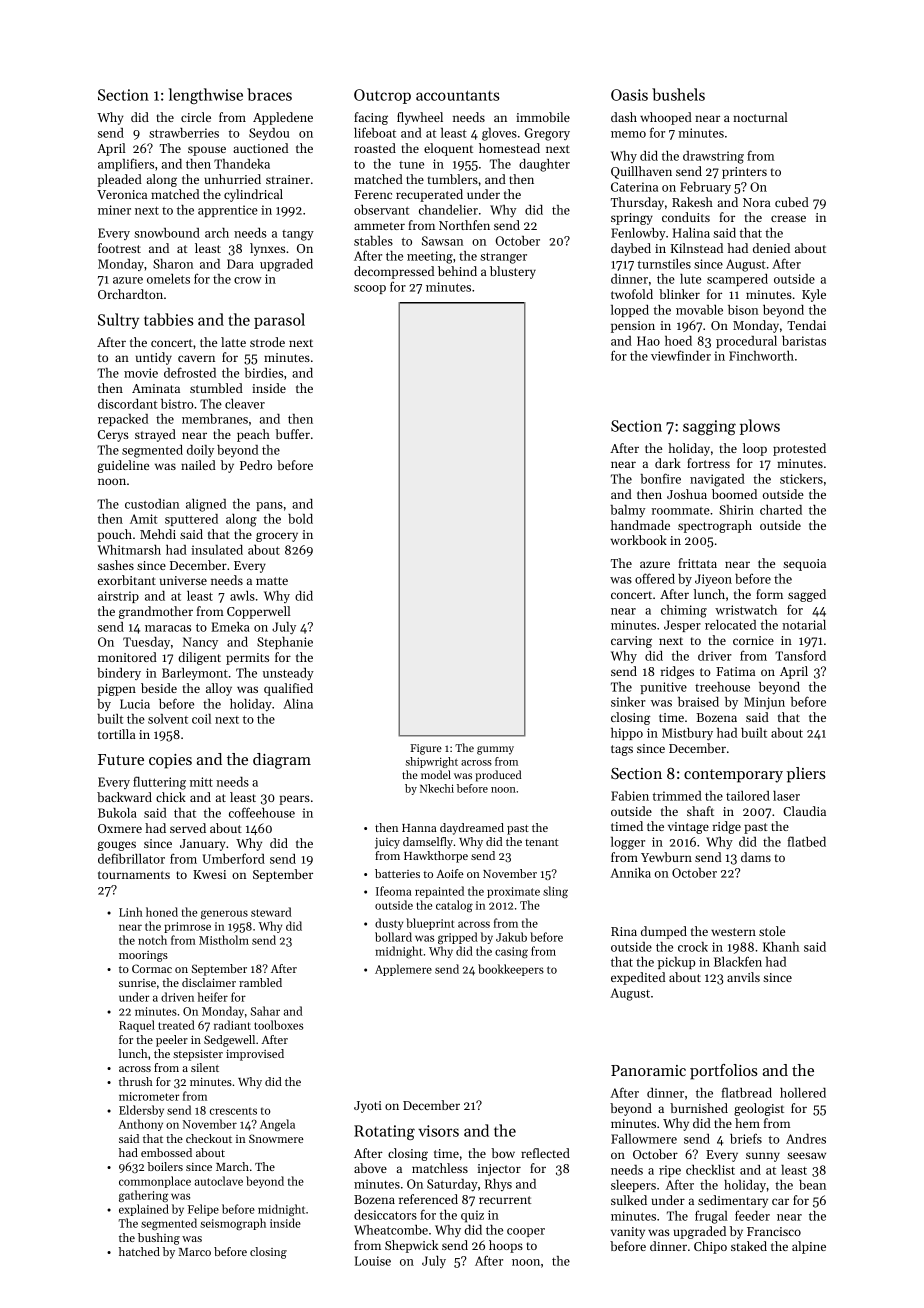  I want to click on expedited, so click(638, 978).
